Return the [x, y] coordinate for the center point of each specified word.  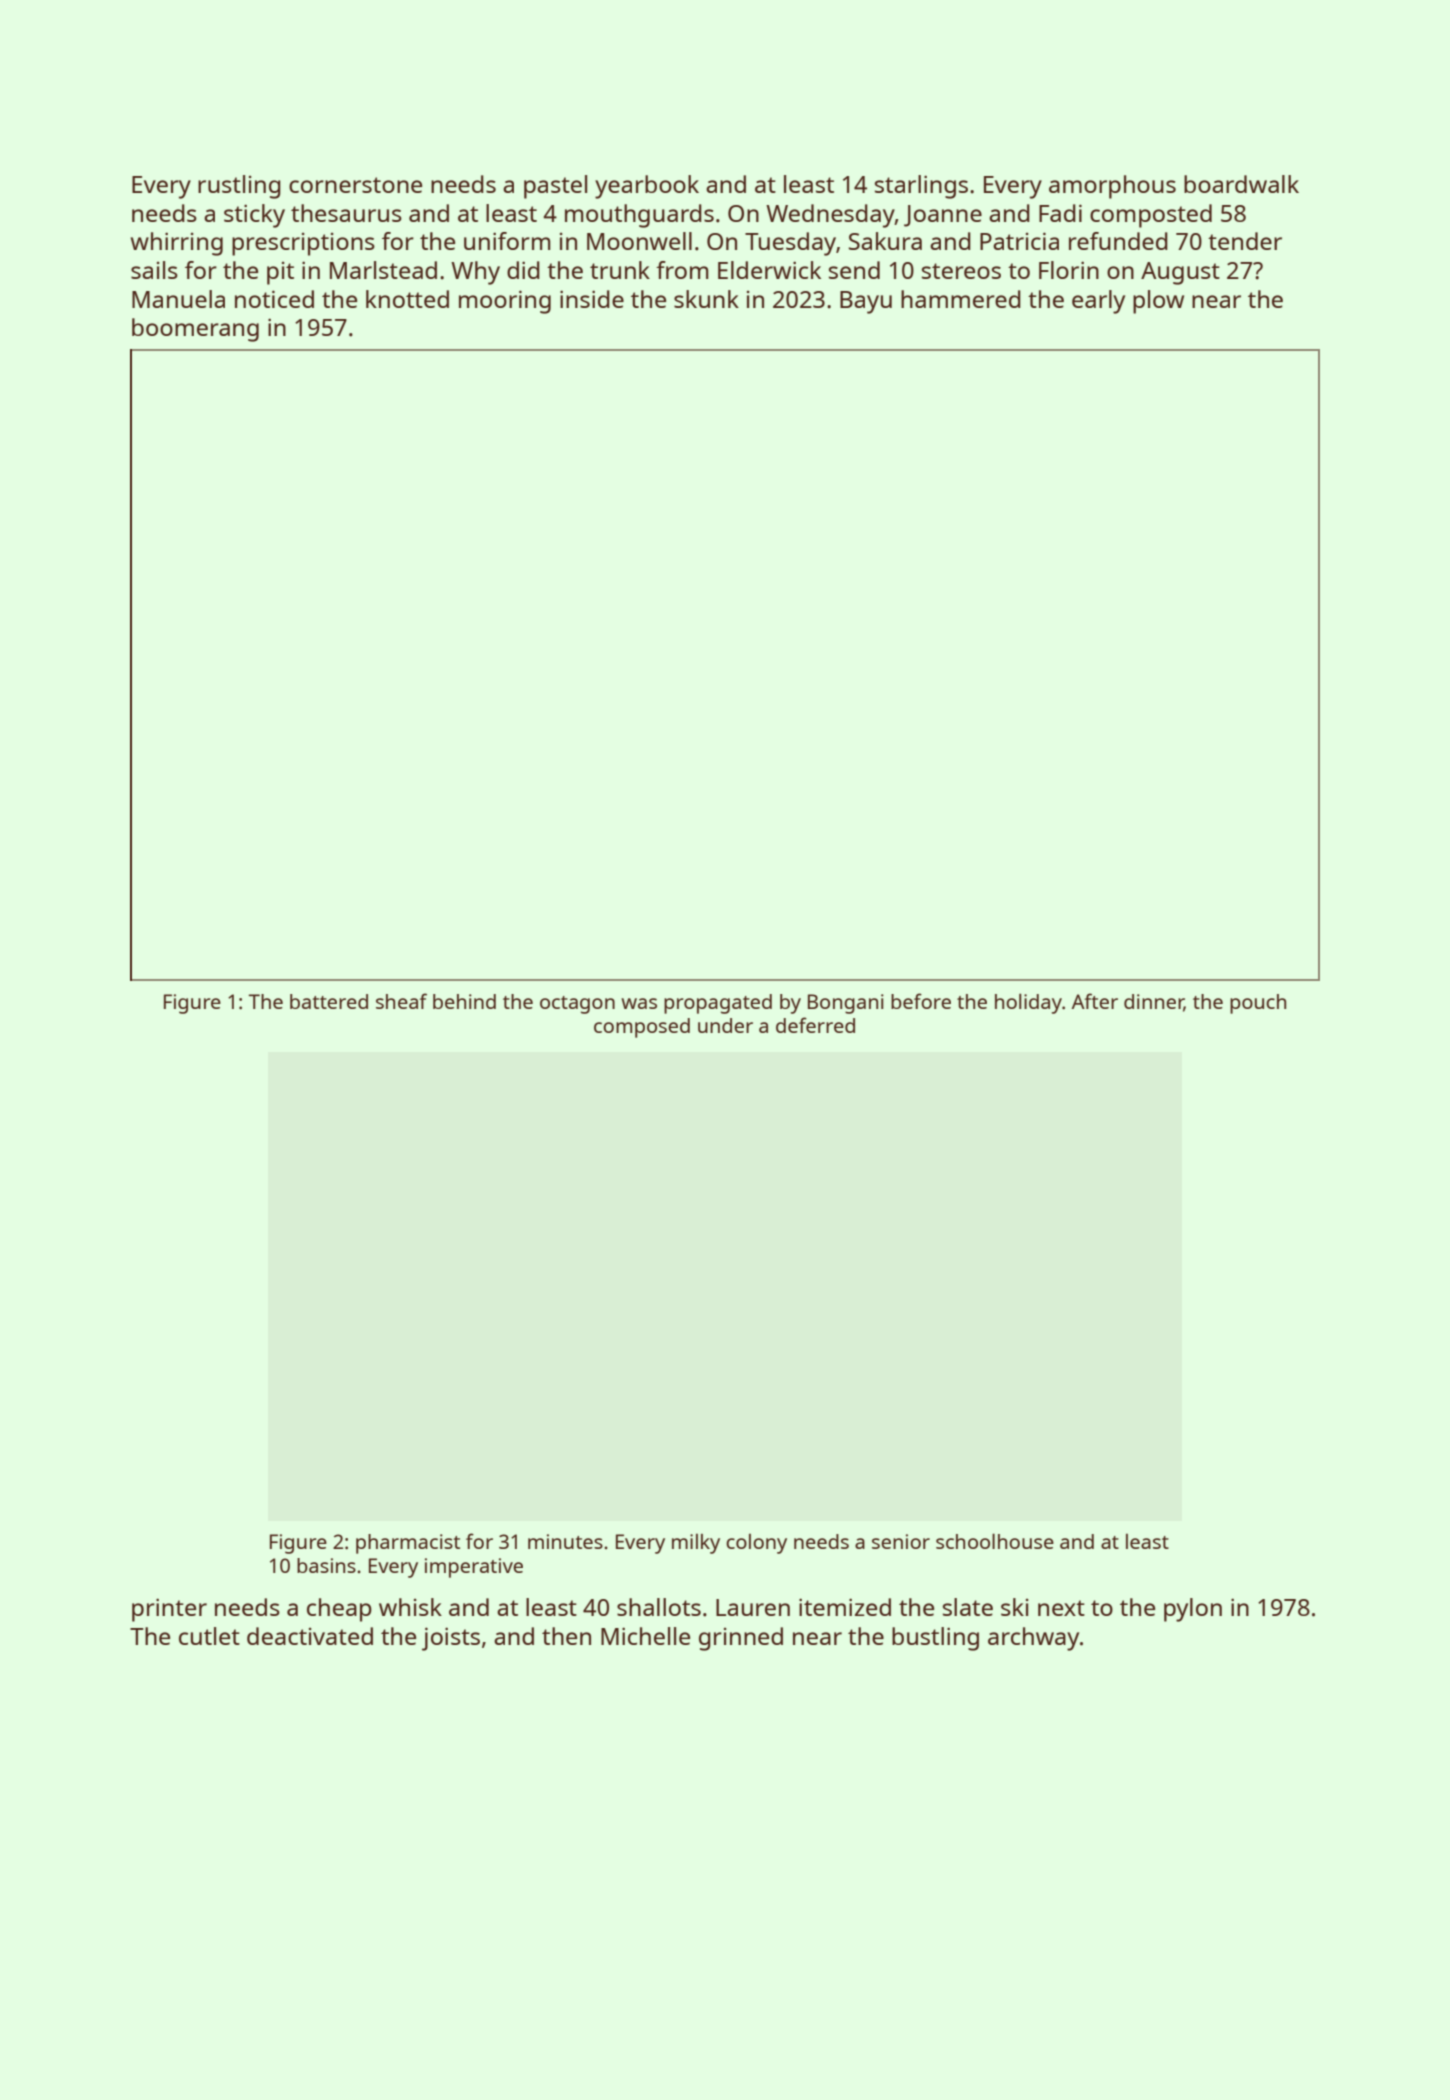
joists [451, 1639]
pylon [1193, 1610]
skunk [706, 299]
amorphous [1112, 187]
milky [696, 1544]
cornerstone [355, 185]
